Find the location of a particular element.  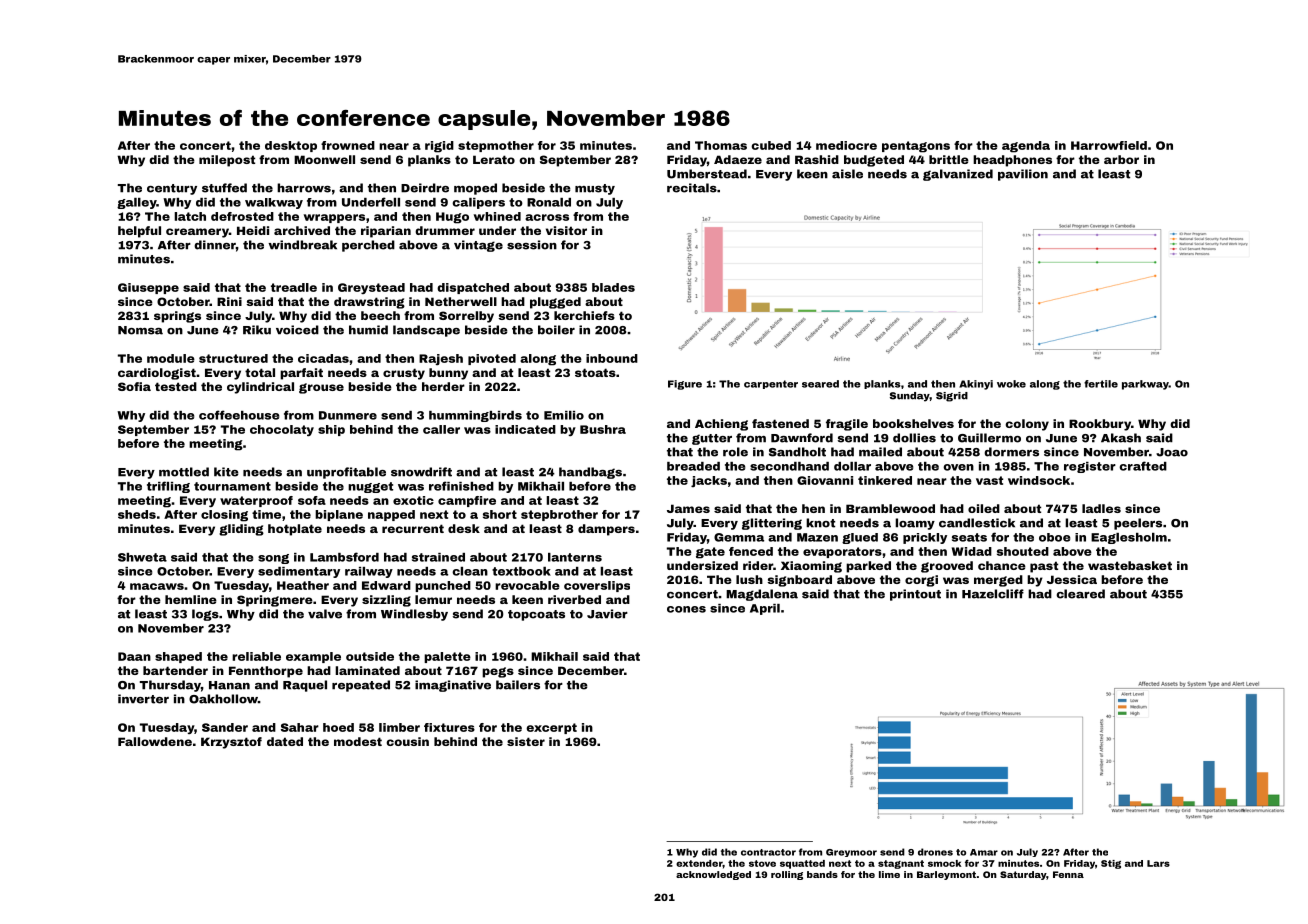

session is located at coordinates (532, 245).
